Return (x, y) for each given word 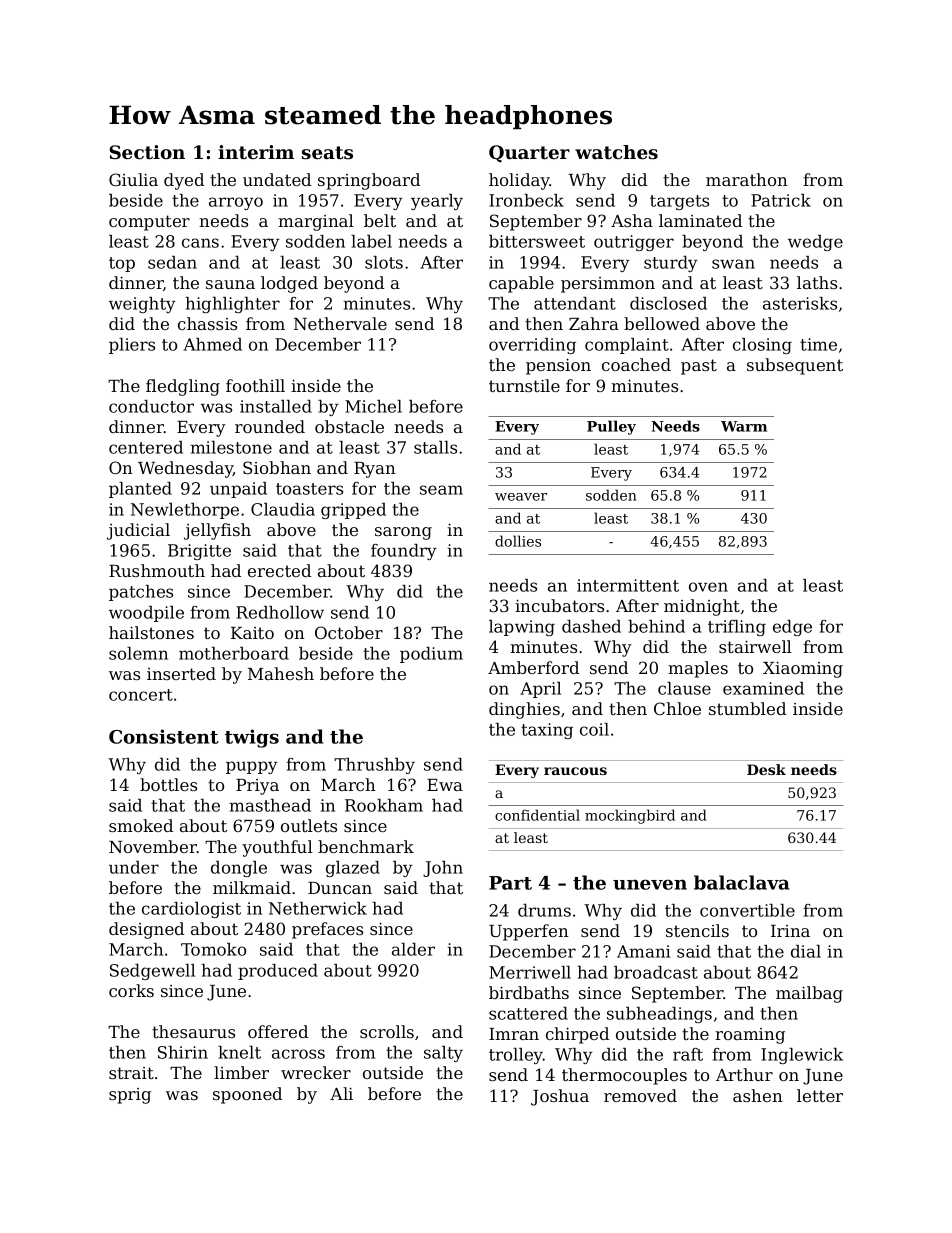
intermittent (628, 585)
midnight (702, 607)
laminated (700, 220)
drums (544, 910)
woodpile (146, 614)
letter (820, 1095)
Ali (341, 1093)
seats (327, 153)
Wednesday (185, 469)
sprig (130, 1096)
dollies (518, 541)
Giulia (133, 179)
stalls (435, 447)
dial (806, 951)
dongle (239, 869)
